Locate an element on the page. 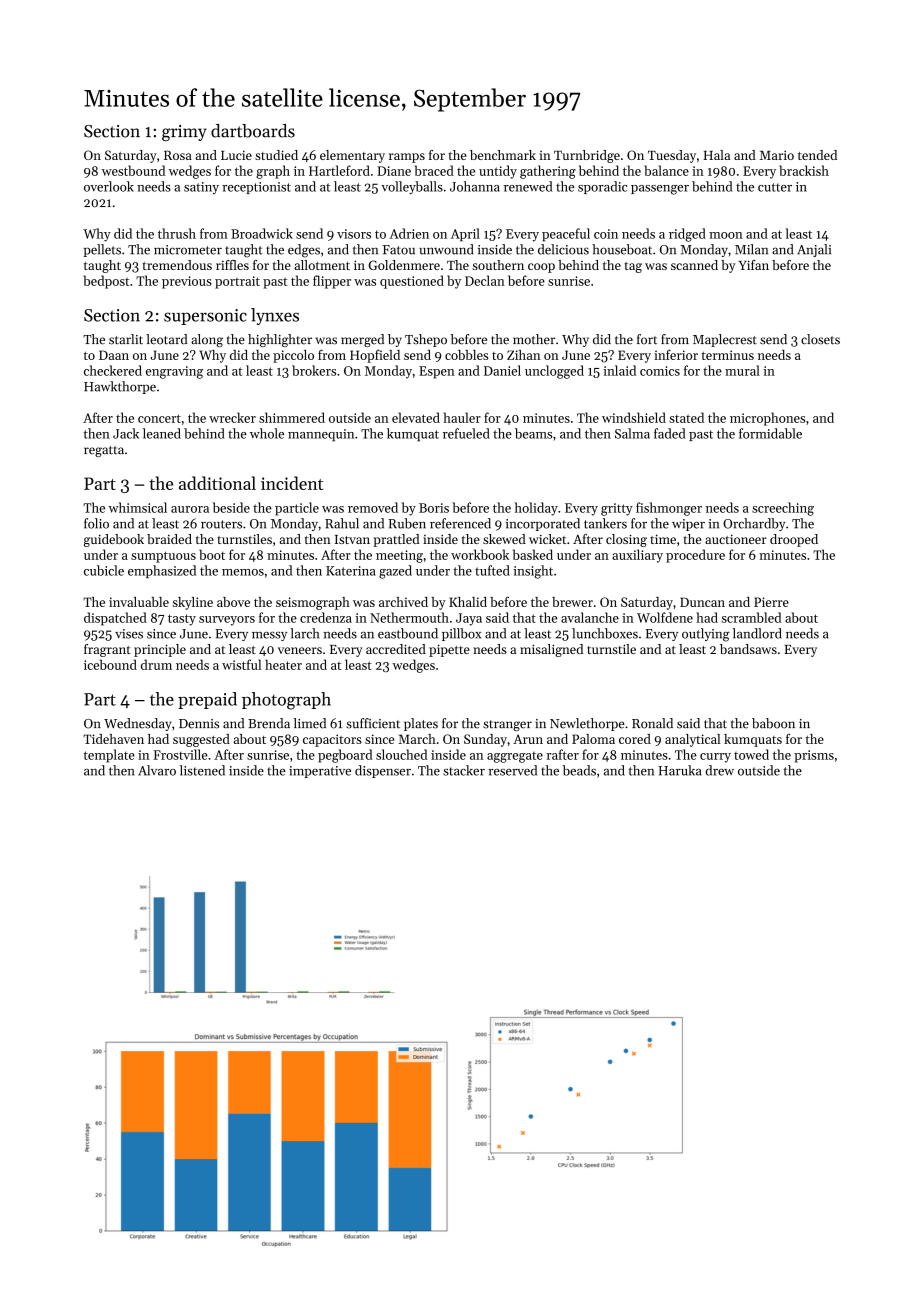  dispenser is located at coordinates (383, 771).
